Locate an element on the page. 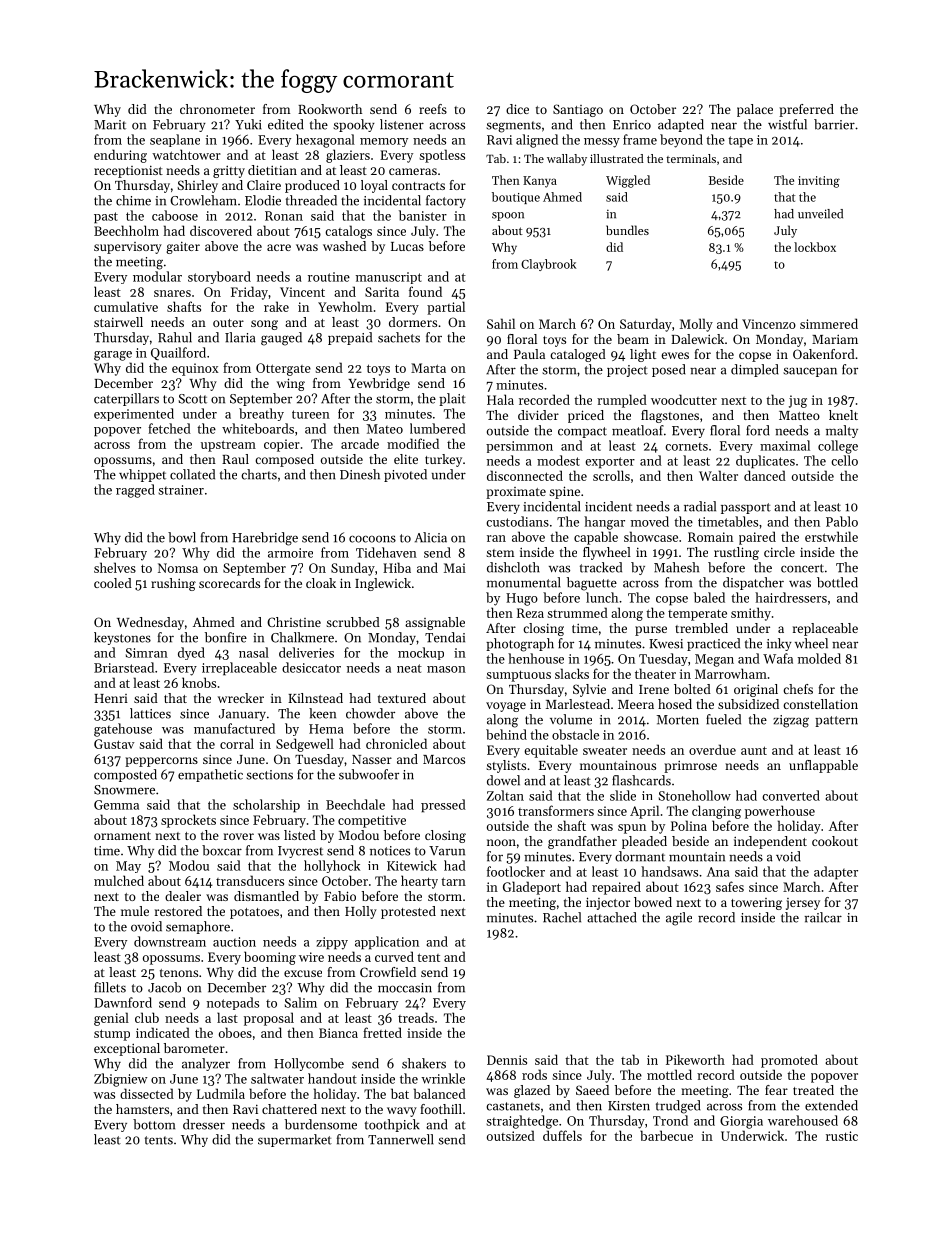  Rachel is located at coordinates (562, 917).
